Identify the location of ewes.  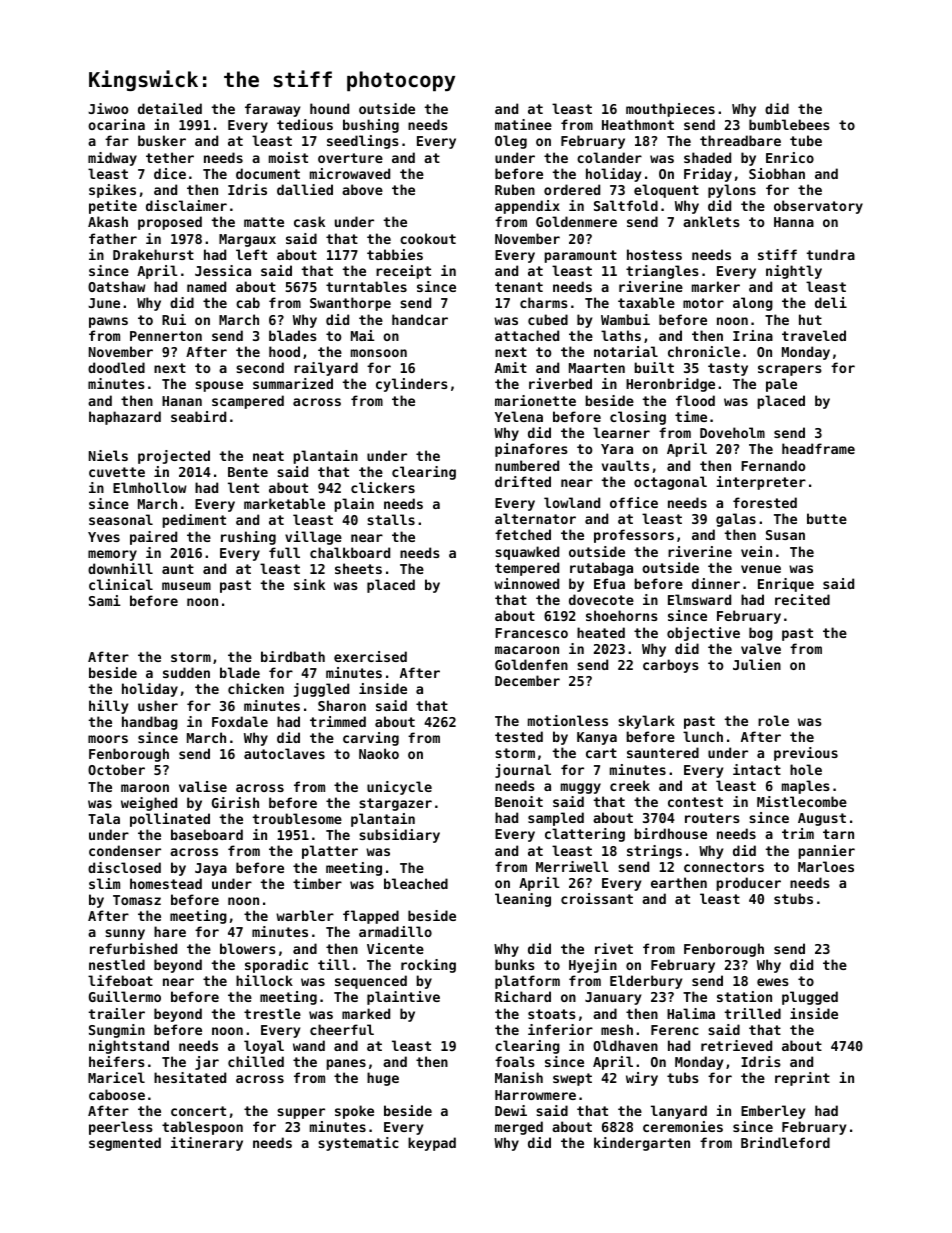
(773, 982).
